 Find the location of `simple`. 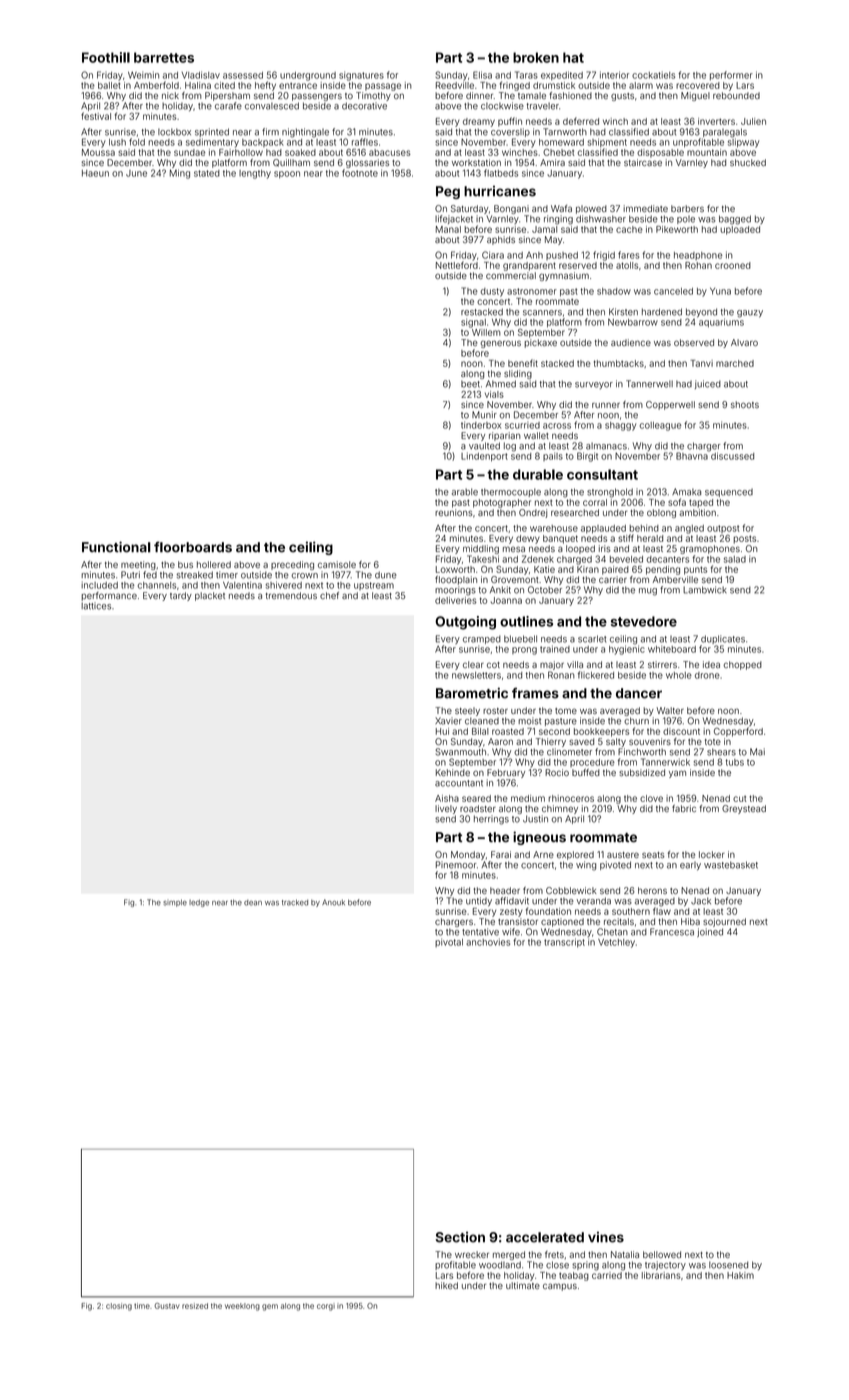

simple is located at coordinates (175, 903).
